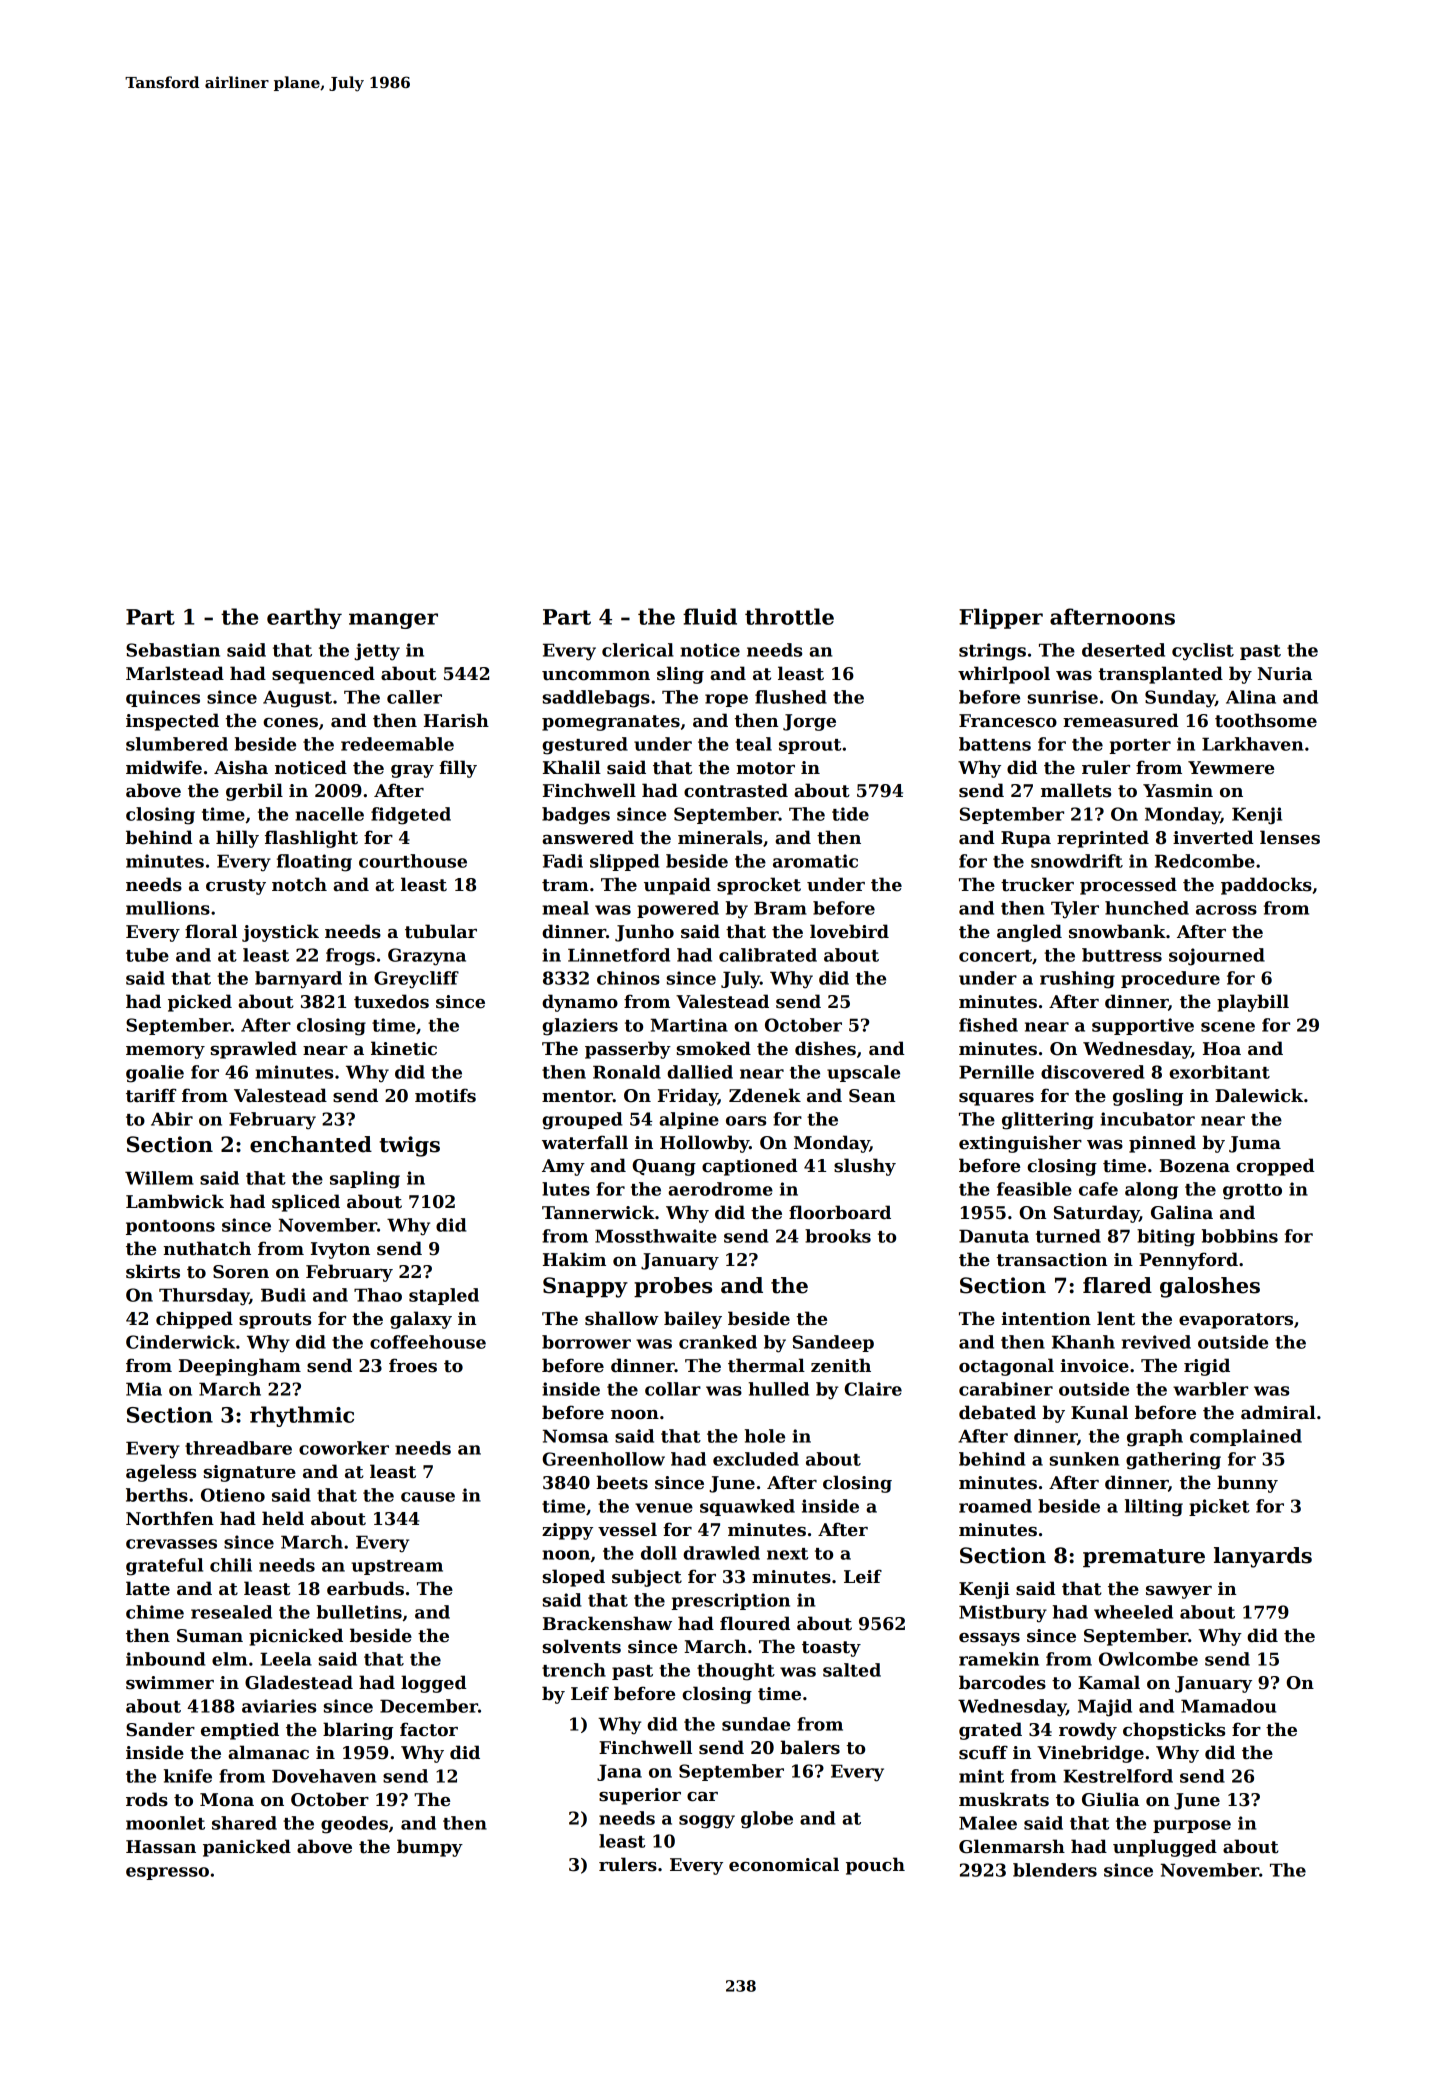  Describe the element at coordinates (766, 1365) in the screenshot. I see `thermal` at that location.
